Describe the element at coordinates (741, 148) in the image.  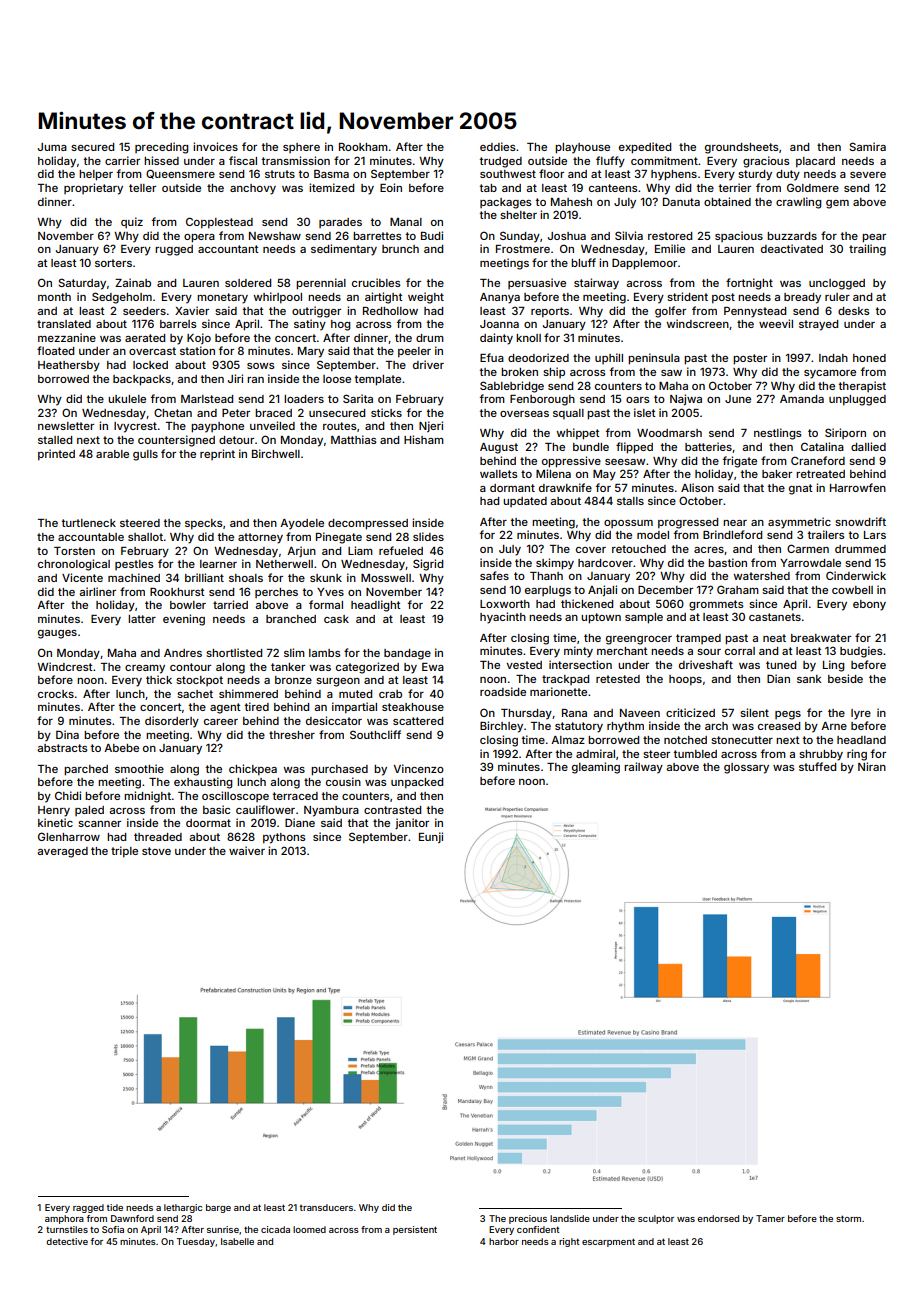
I see `groundsheets` at that location.
